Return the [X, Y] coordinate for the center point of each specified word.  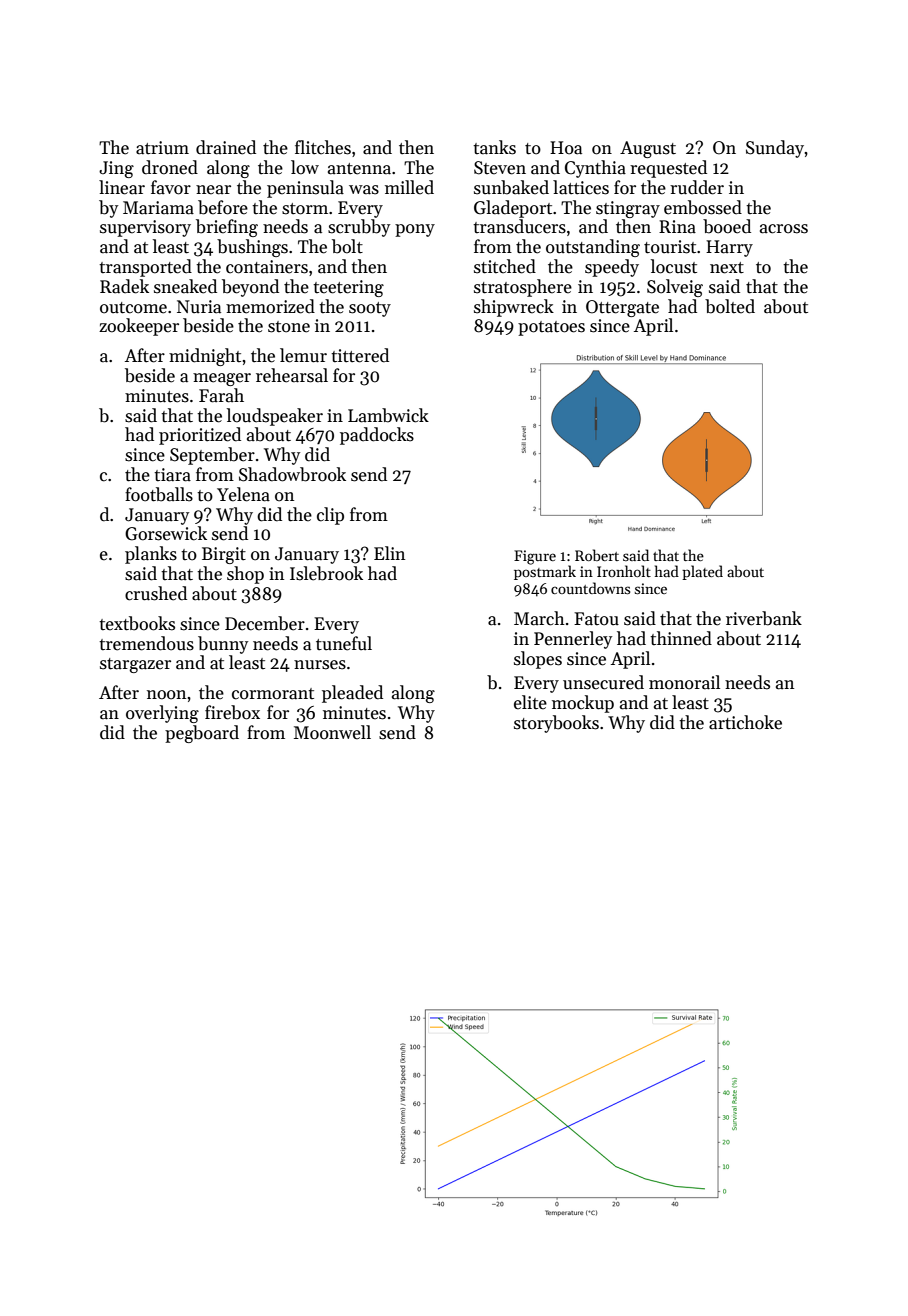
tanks [494, 147]
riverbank [764, 618]
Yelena [243, 494]
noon [166, 695]
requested [668, 169]
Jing [116, 169]
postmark [545, 572]
